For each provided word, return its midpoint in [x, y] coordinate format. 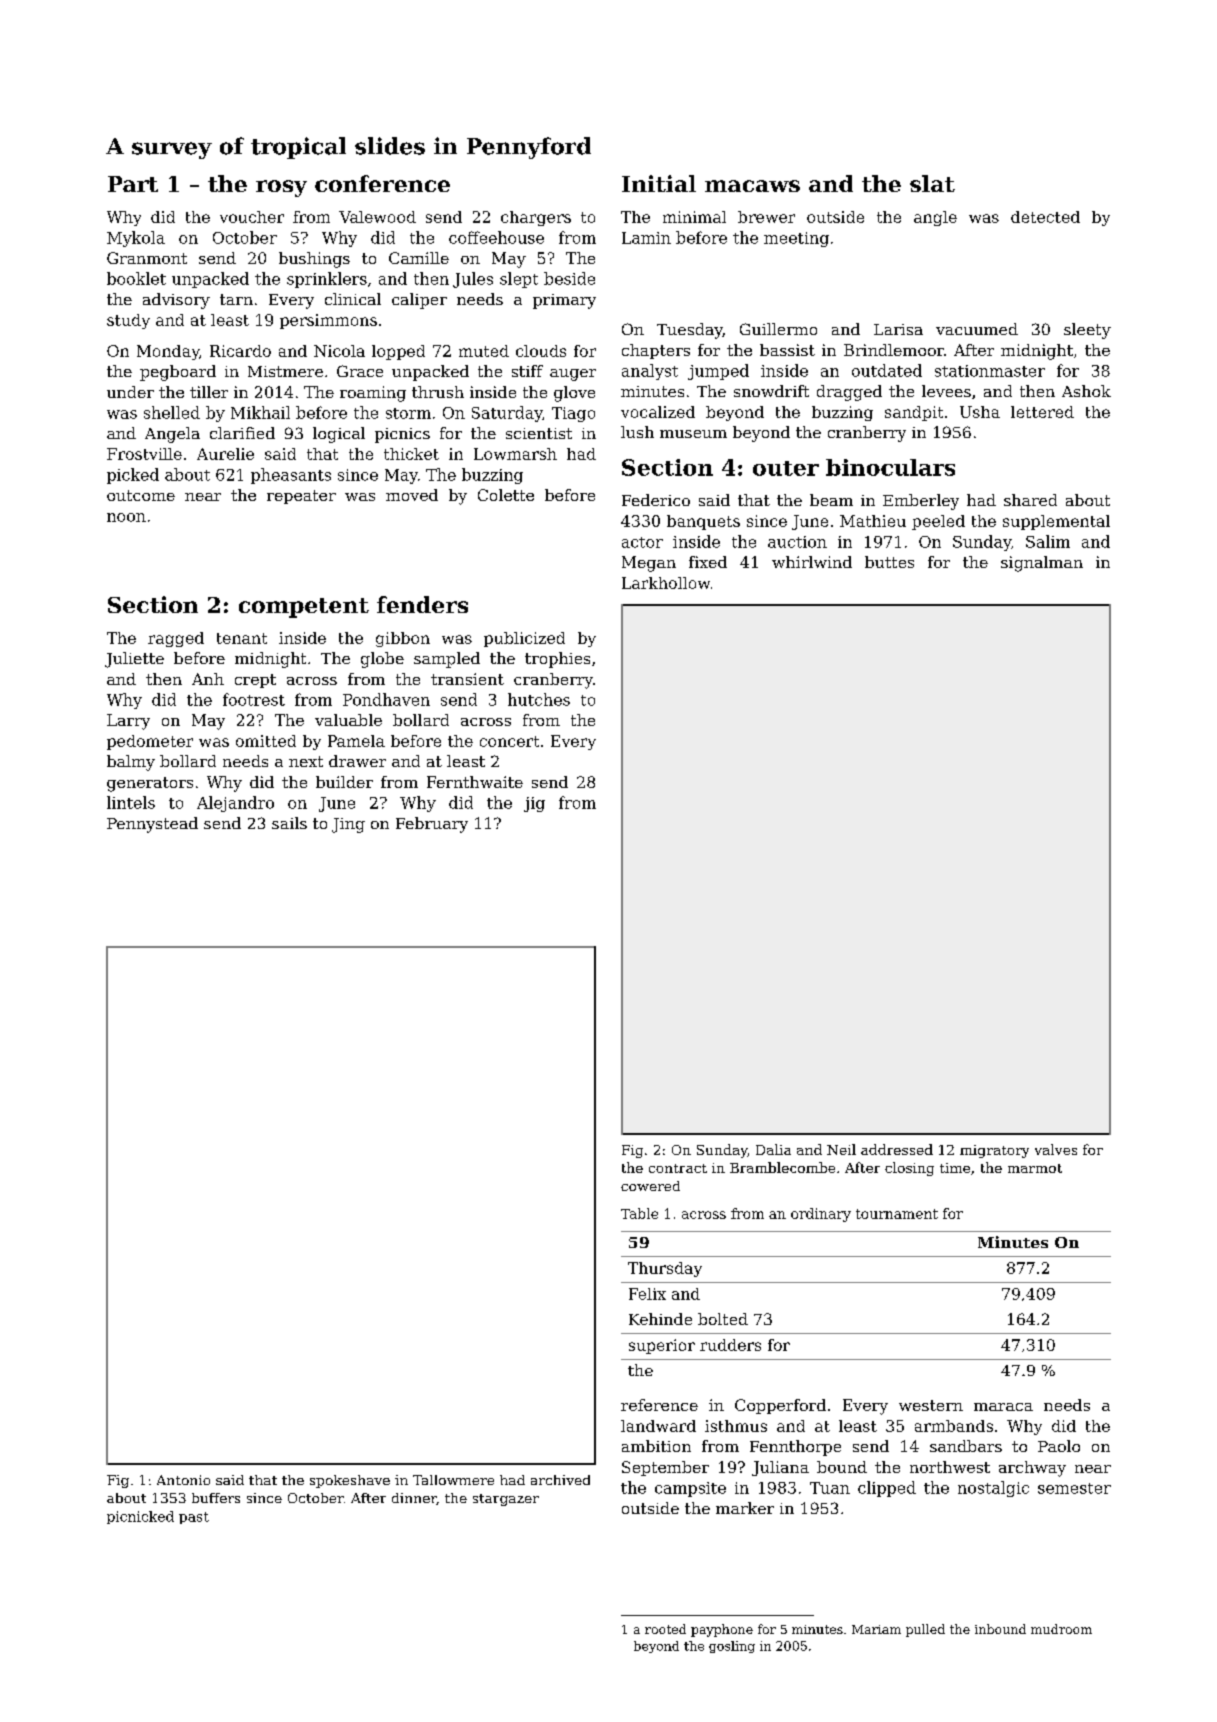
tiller [209, 392]
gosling [732, 1647]
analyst [650, 372]
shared [1030, 500]
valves [1056, 1149]
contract [678, 1168]
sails [289, 823]
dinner [414, 1499]
